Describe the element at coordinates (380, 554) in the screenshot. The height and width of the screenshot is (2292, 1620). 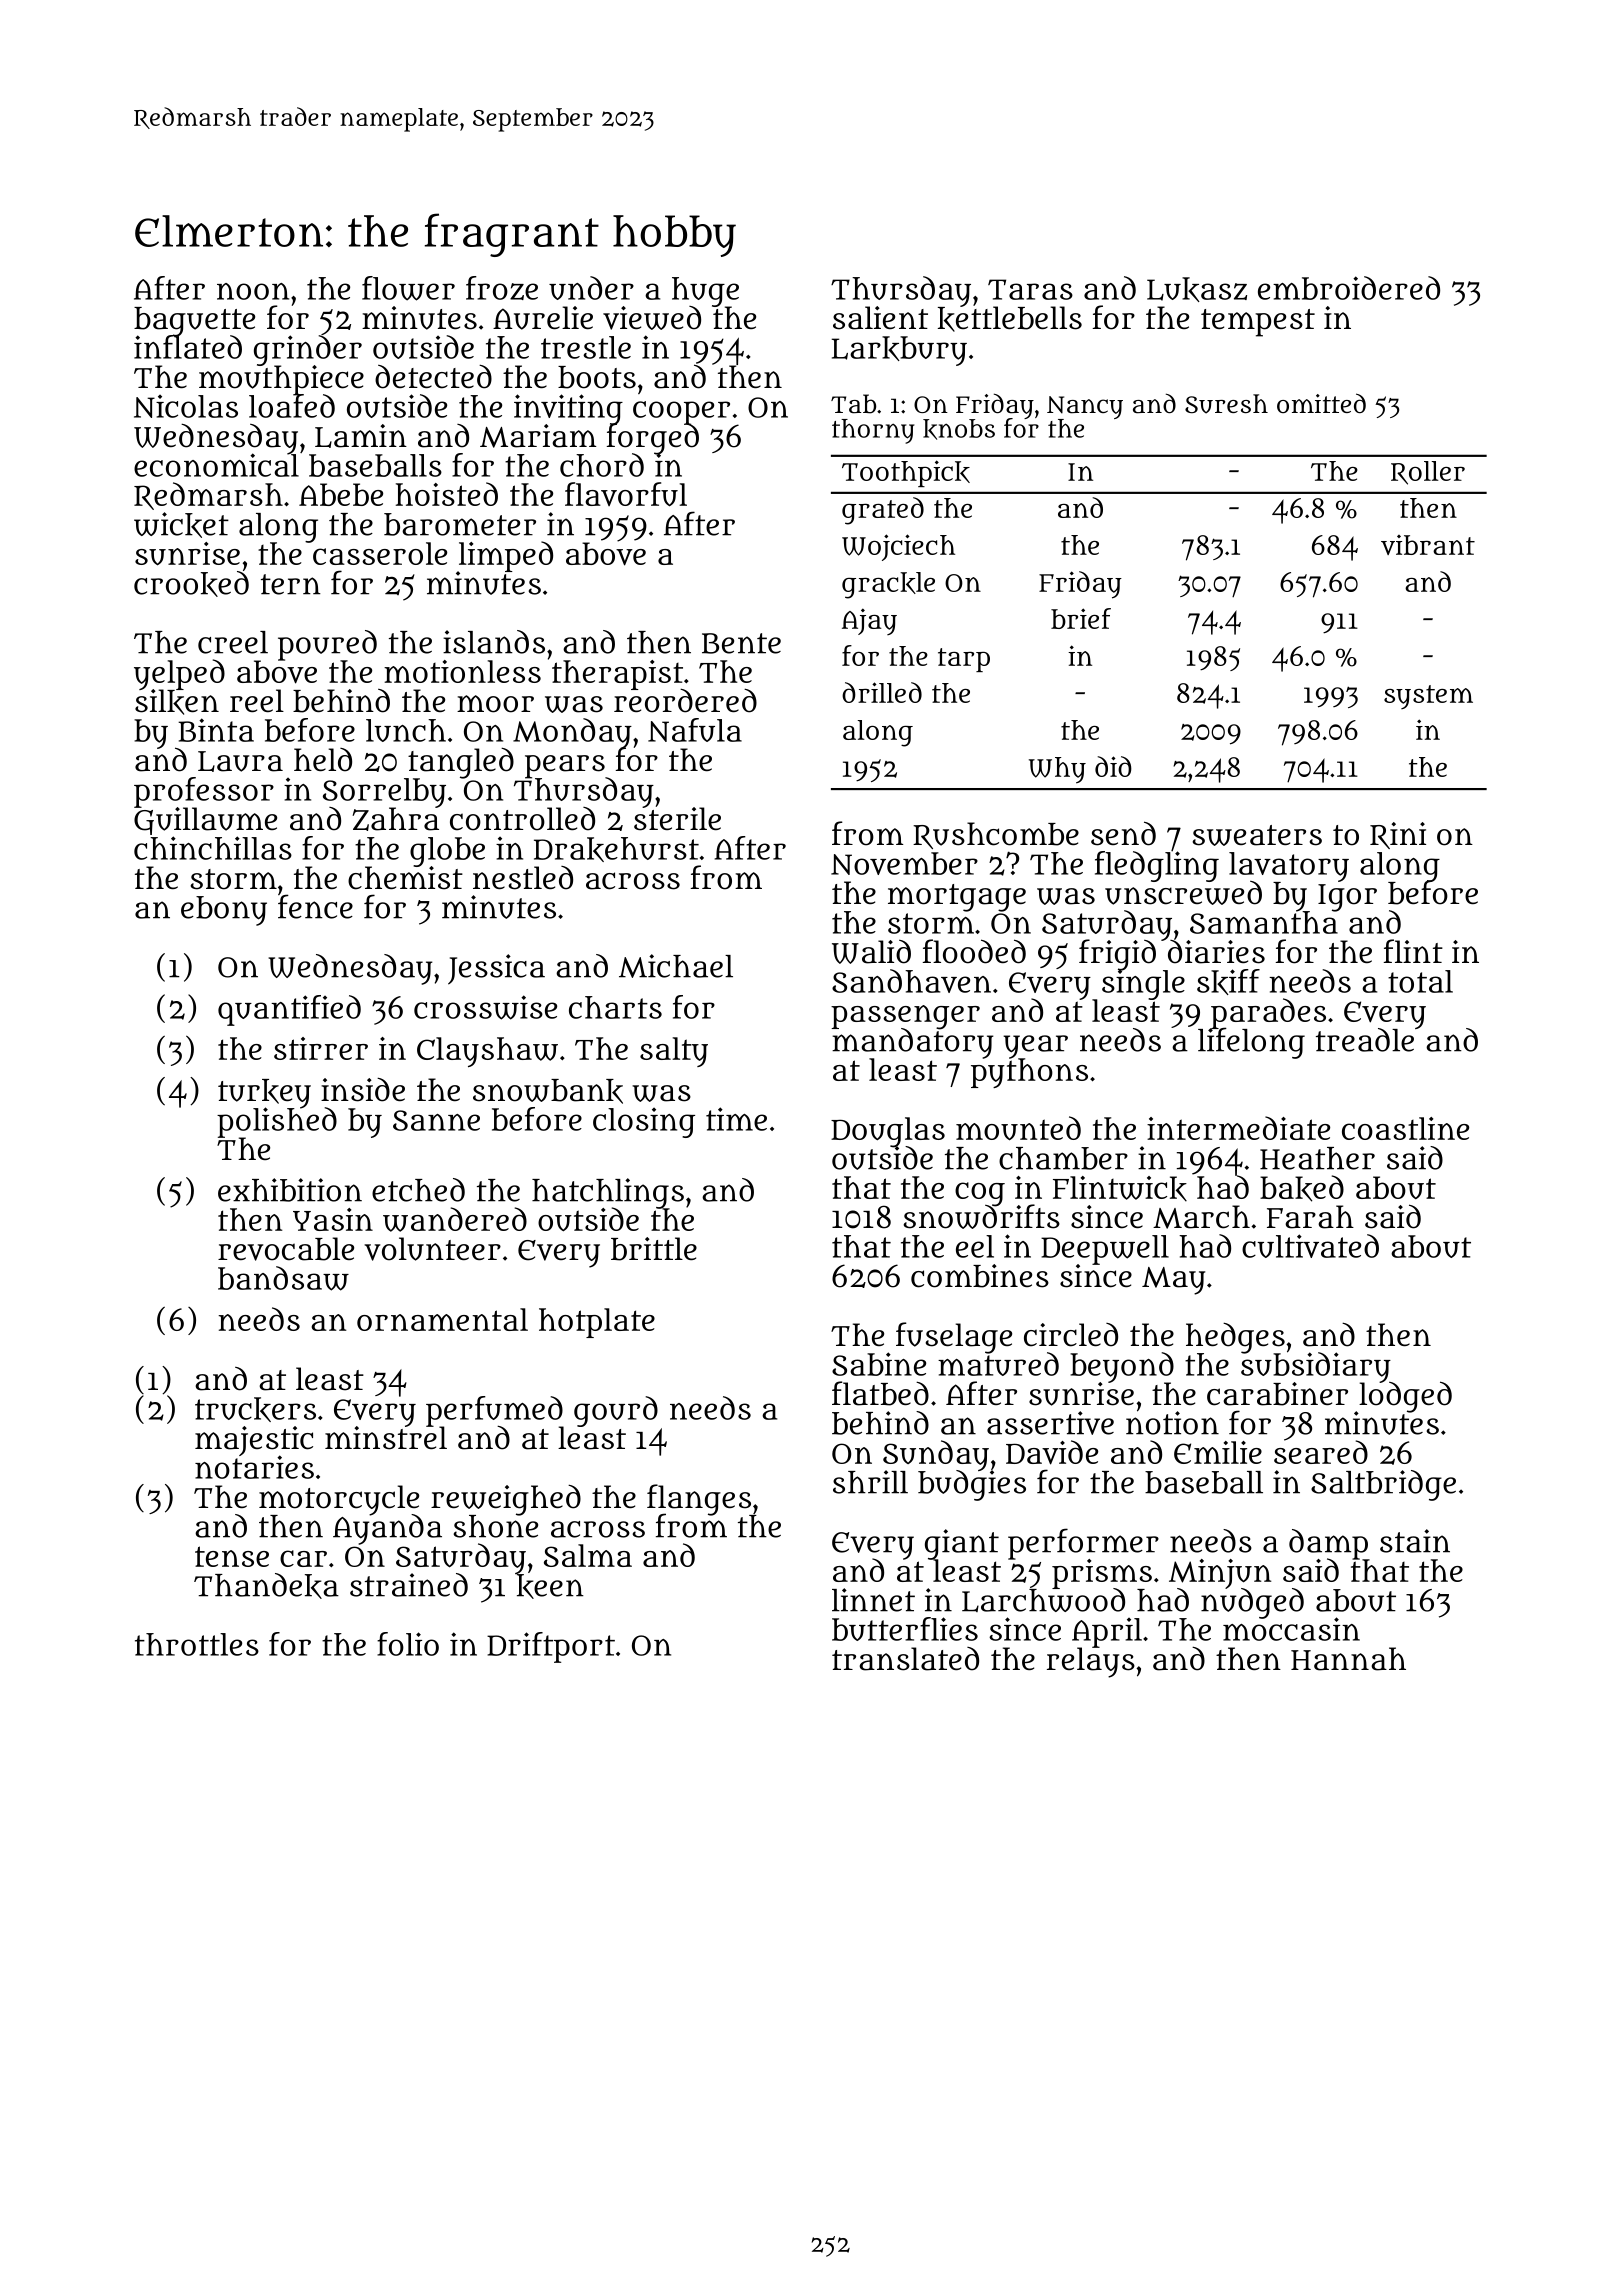
I see `casserole` at that location.
